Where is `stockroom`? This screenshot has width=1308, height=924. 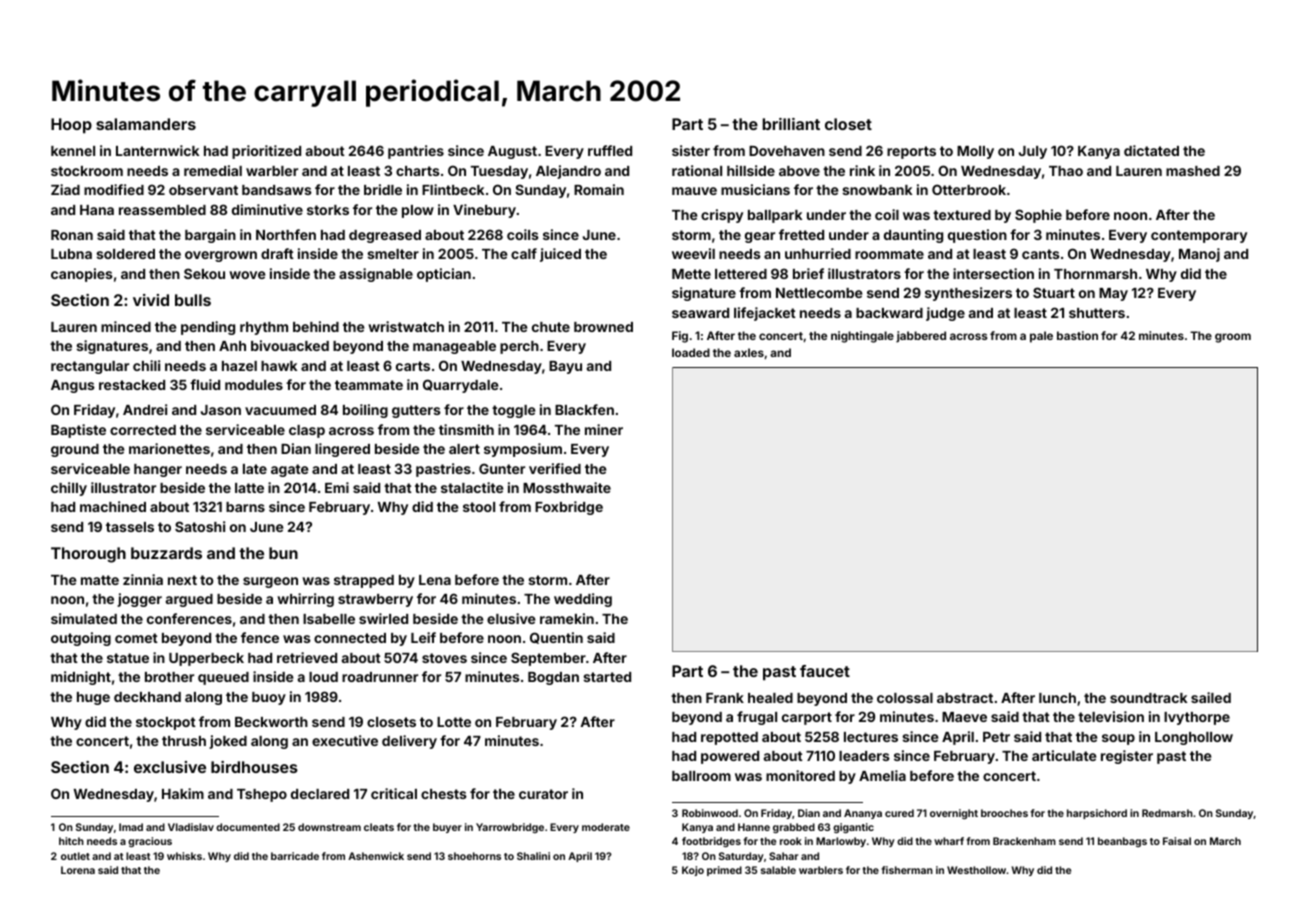 stockroom is located at coordinates (87, 171).
